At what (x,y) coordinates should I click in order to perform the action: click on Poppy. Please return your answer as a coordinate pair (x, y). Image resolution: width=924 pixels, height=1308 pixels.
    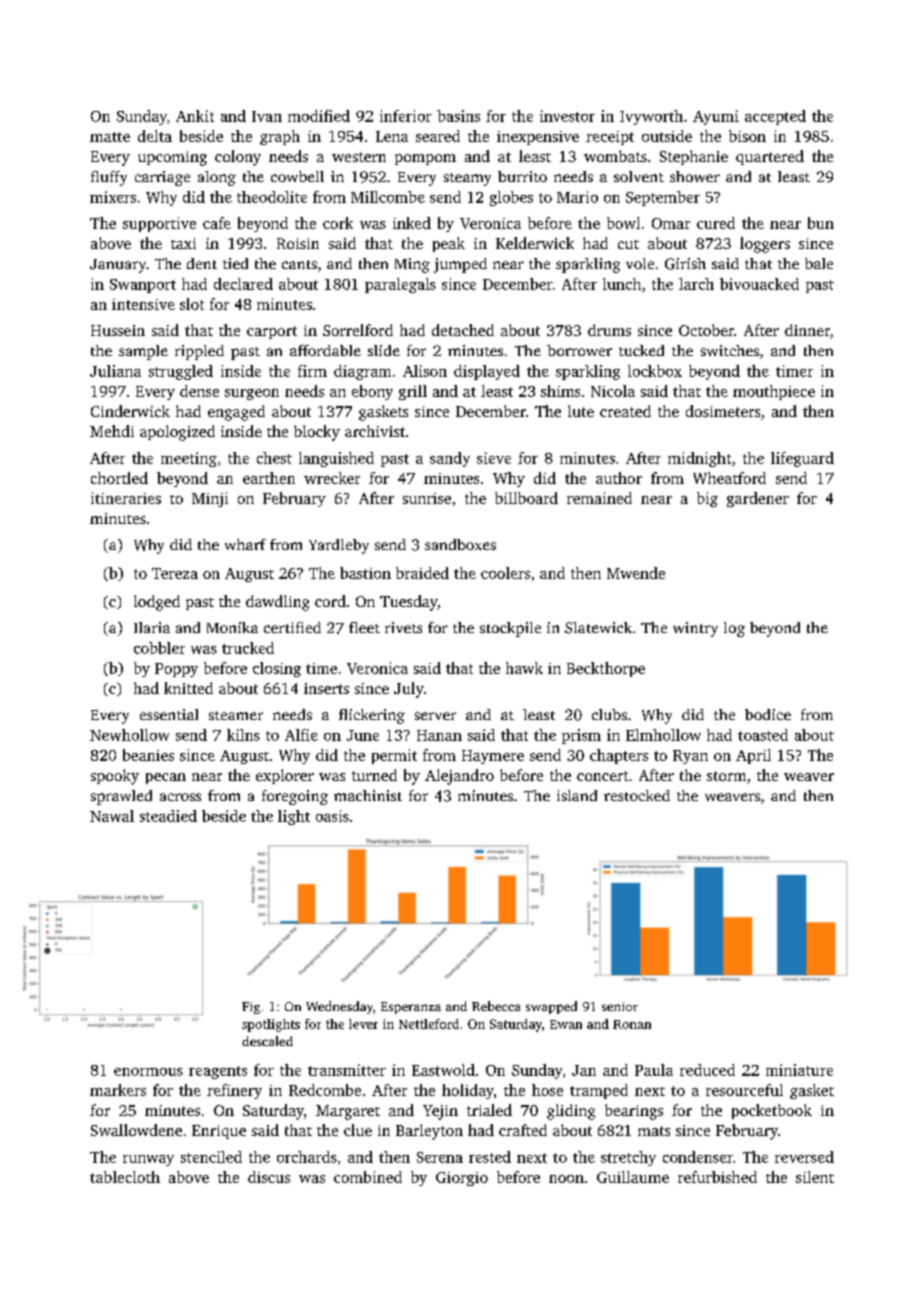
    Looking at the image, I should click on (176, 670).
